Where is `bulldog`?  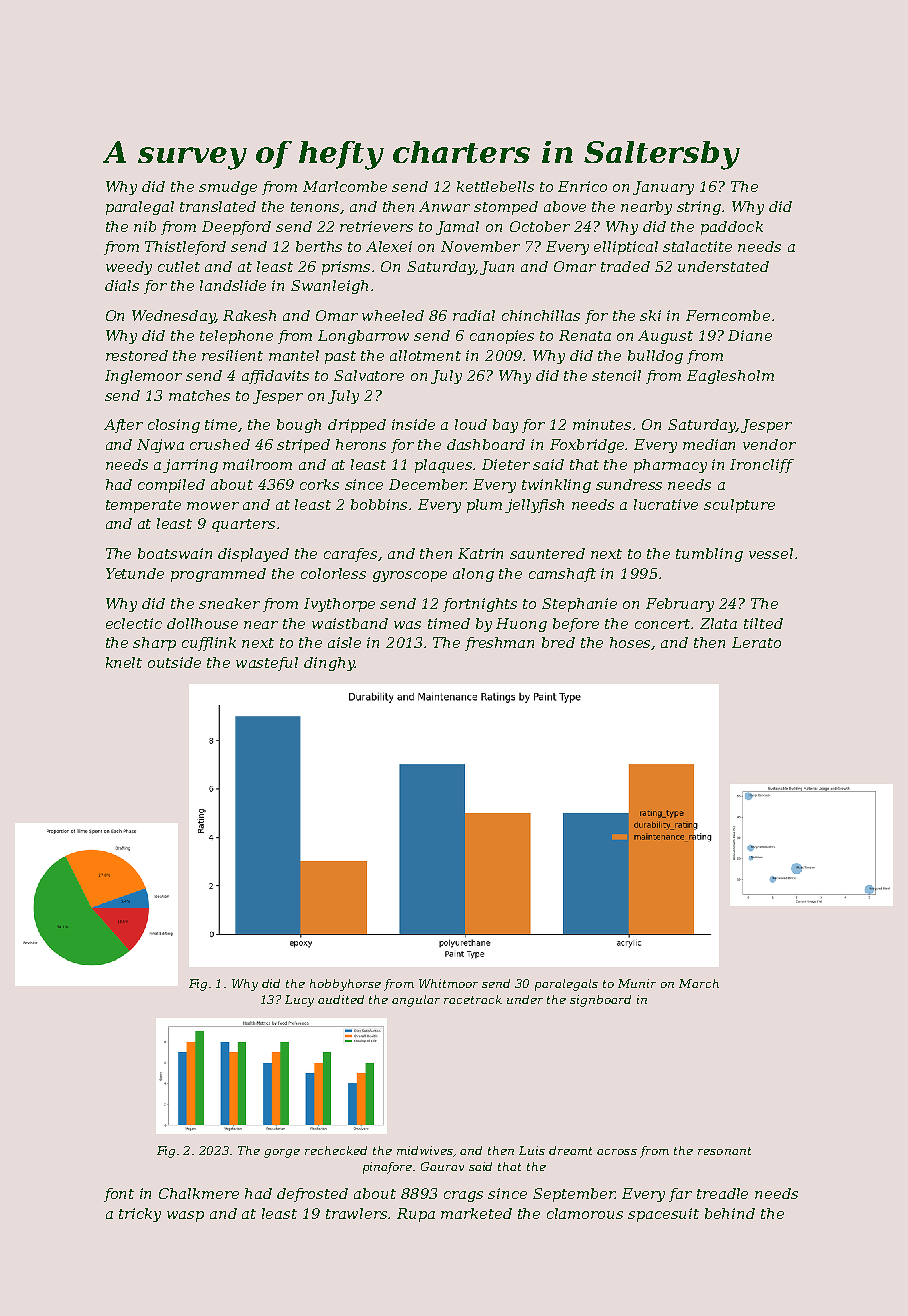
bulldog is located at coordinates (655, 357).
